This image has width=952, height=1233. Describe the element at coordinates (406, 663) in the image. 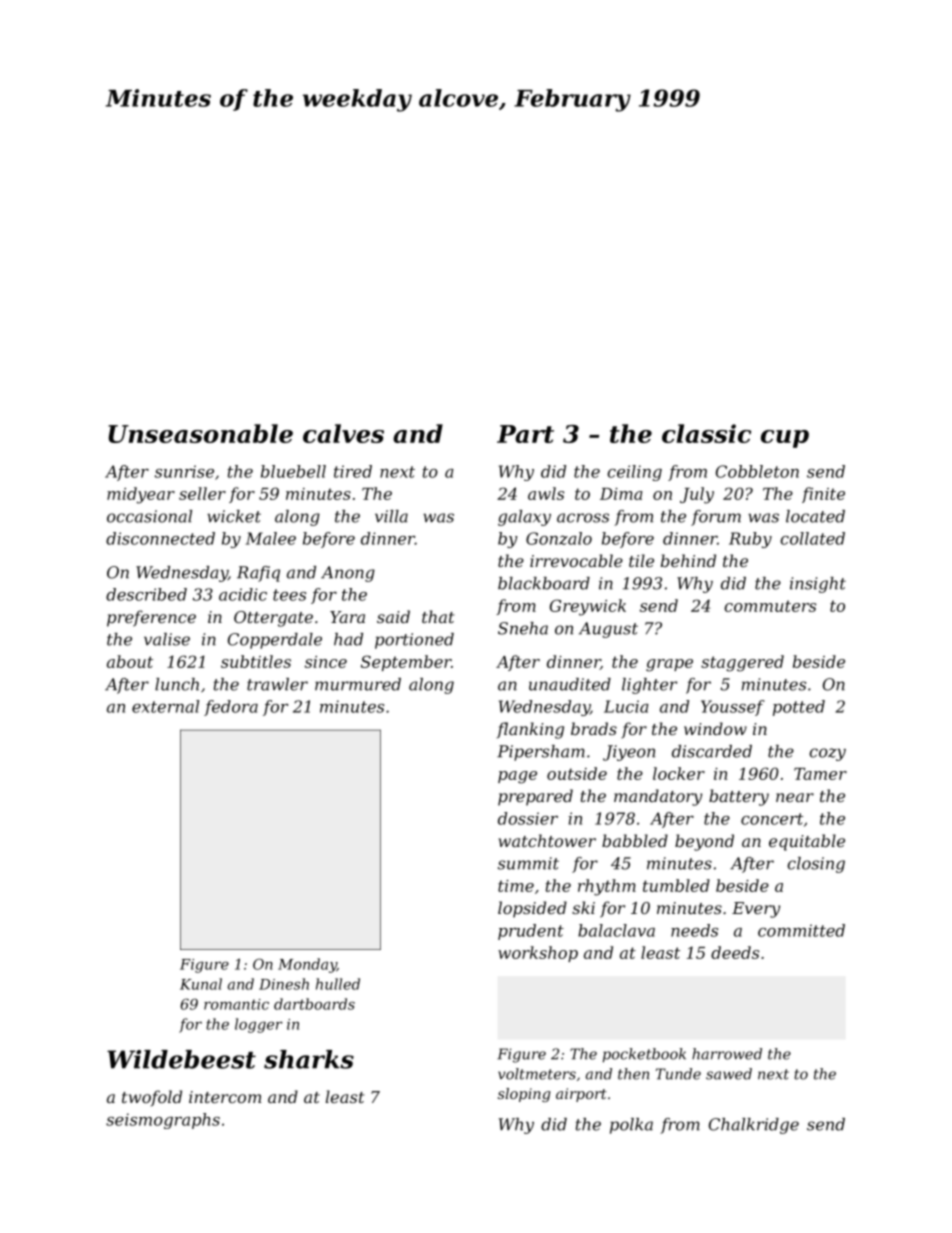

I see `September` at that location.
